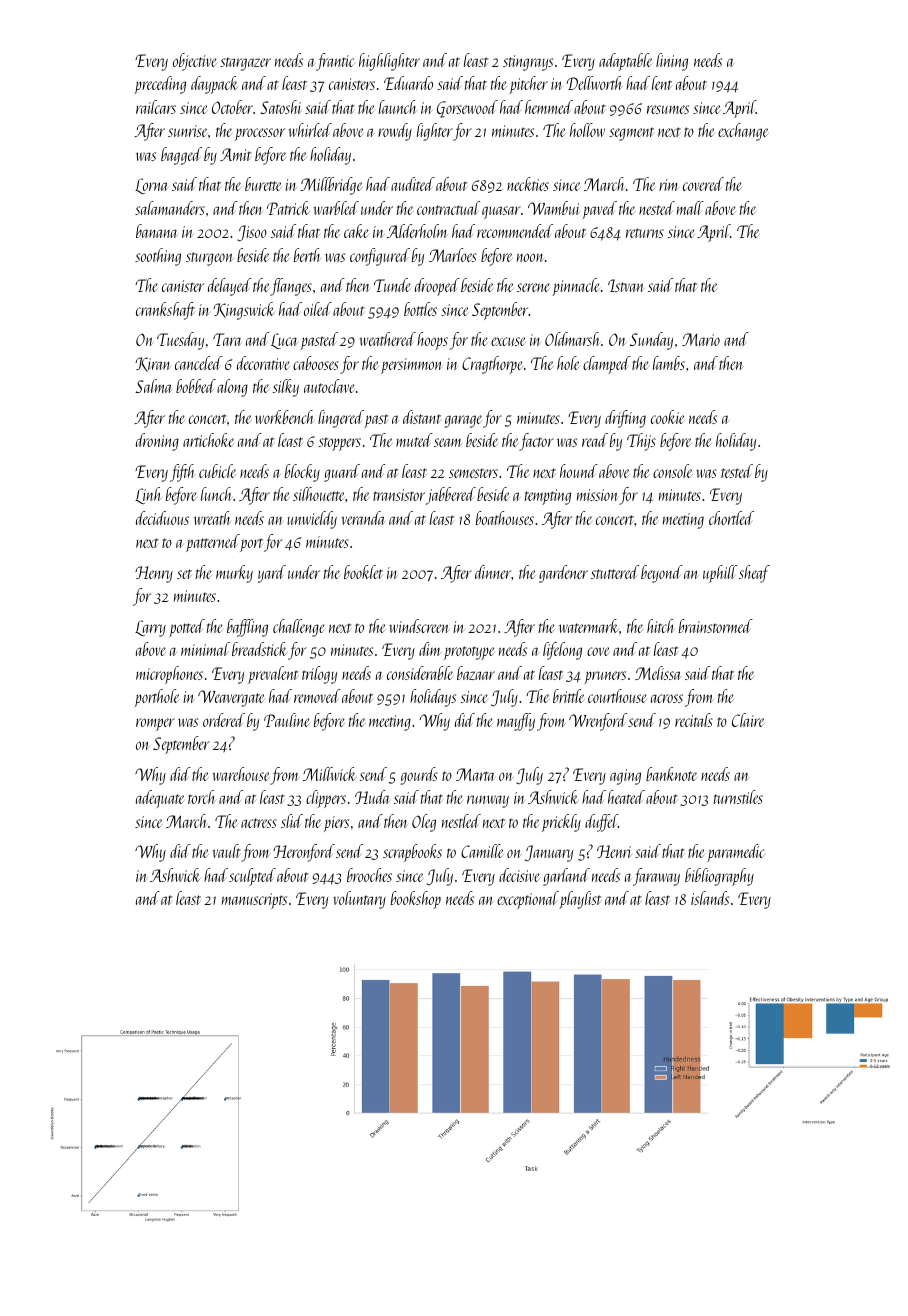  What do you see at coordinates (205, 649) in the document?
I see `minimal` at bounding box center [205, 649].
